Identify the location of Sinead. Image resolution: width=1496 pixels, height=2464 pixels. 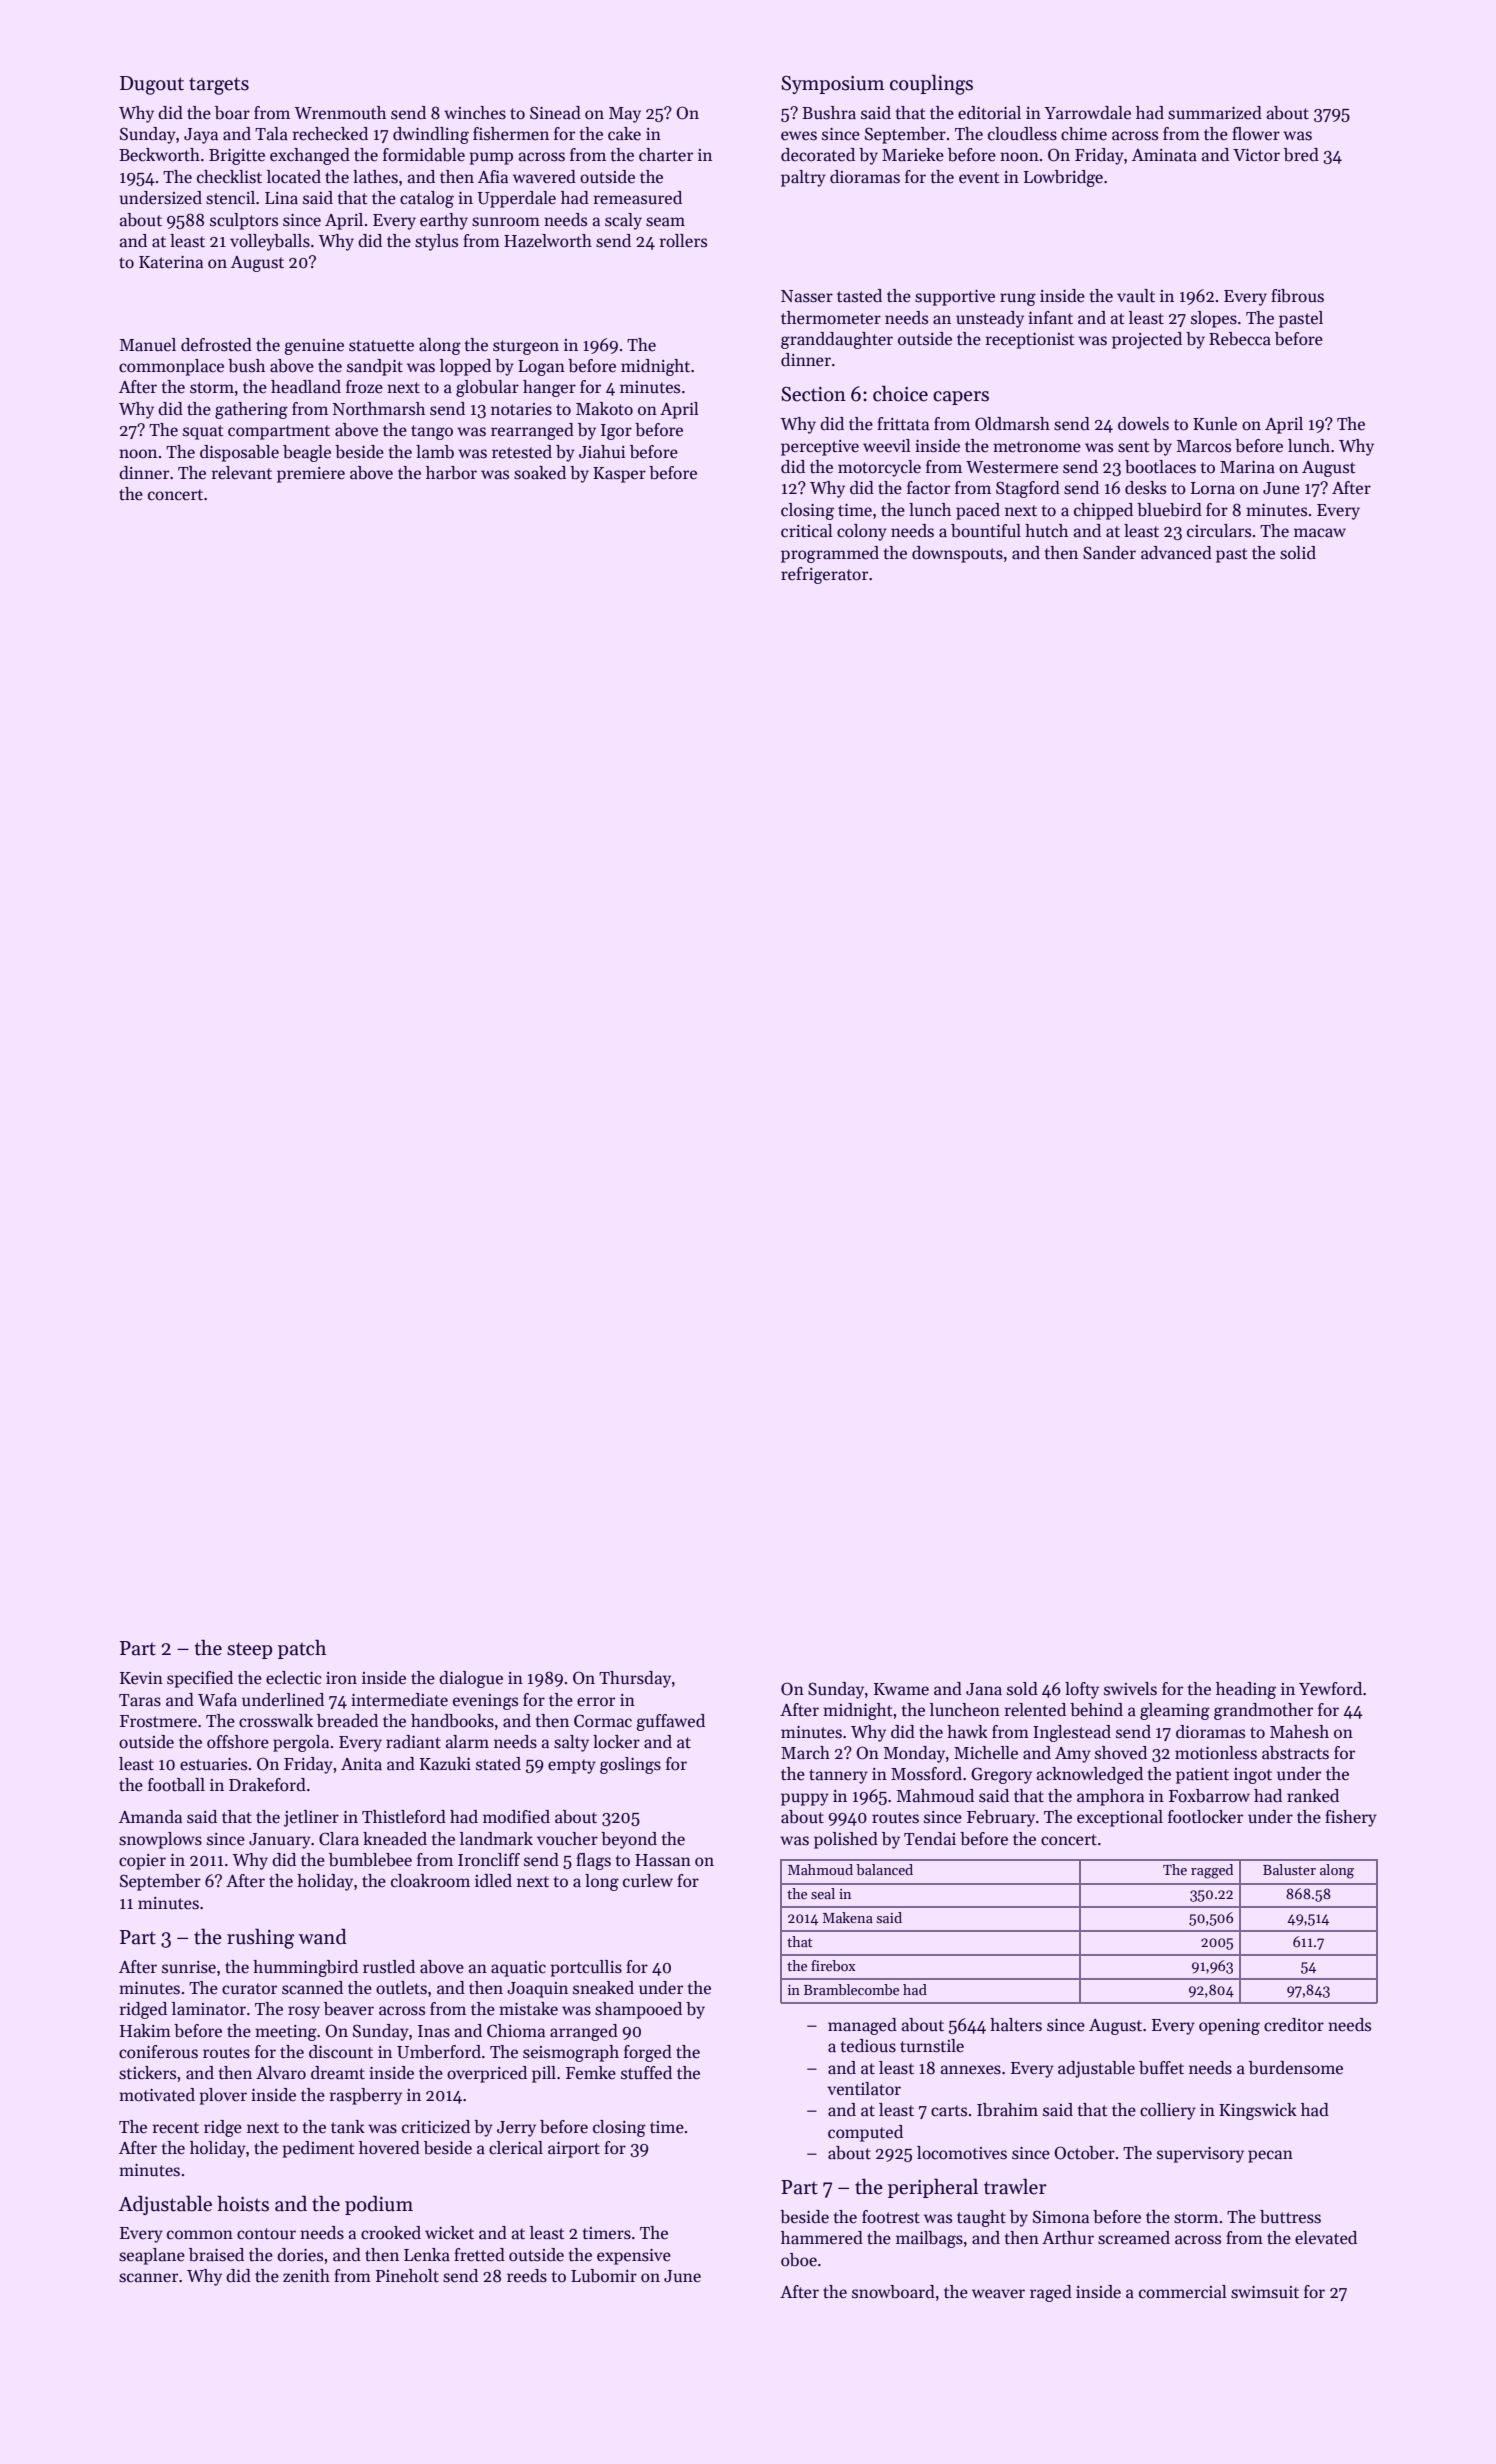
(555, 113).
